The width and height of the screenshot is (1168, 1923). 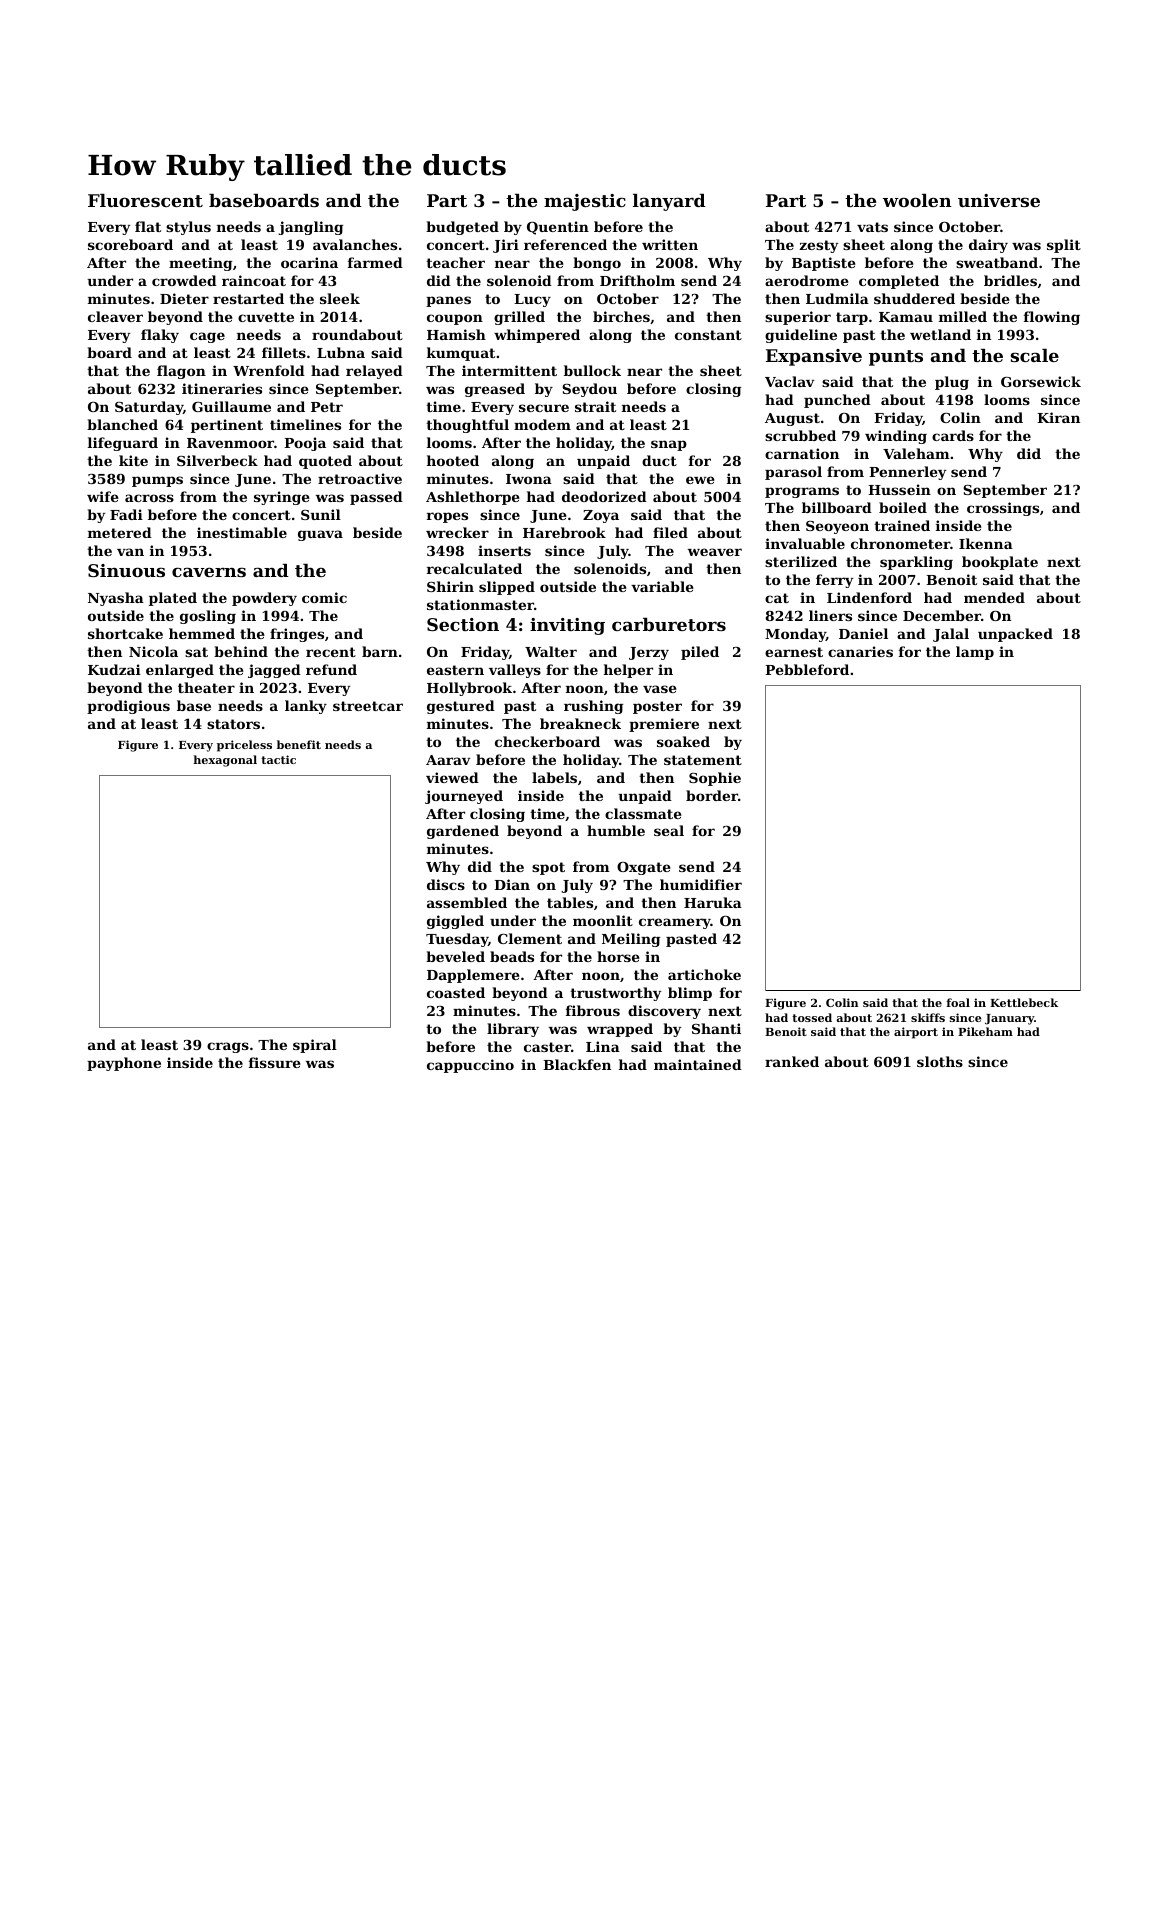 I want to click on border, so click(x=712, y=795).
